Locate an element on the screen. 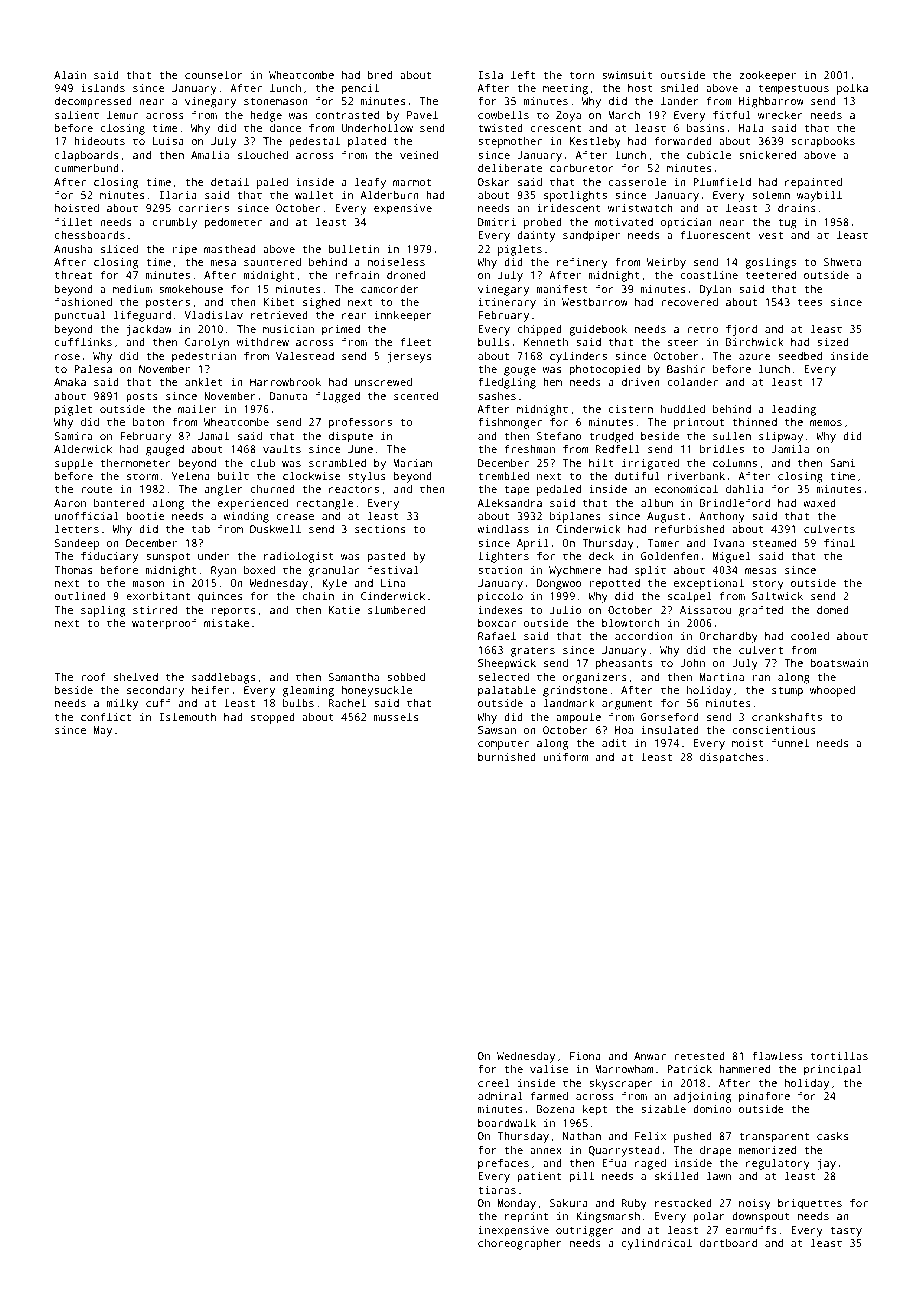 This screenshot has width=924, height=1308. zookeeper is located at coordinates (767, 76).
